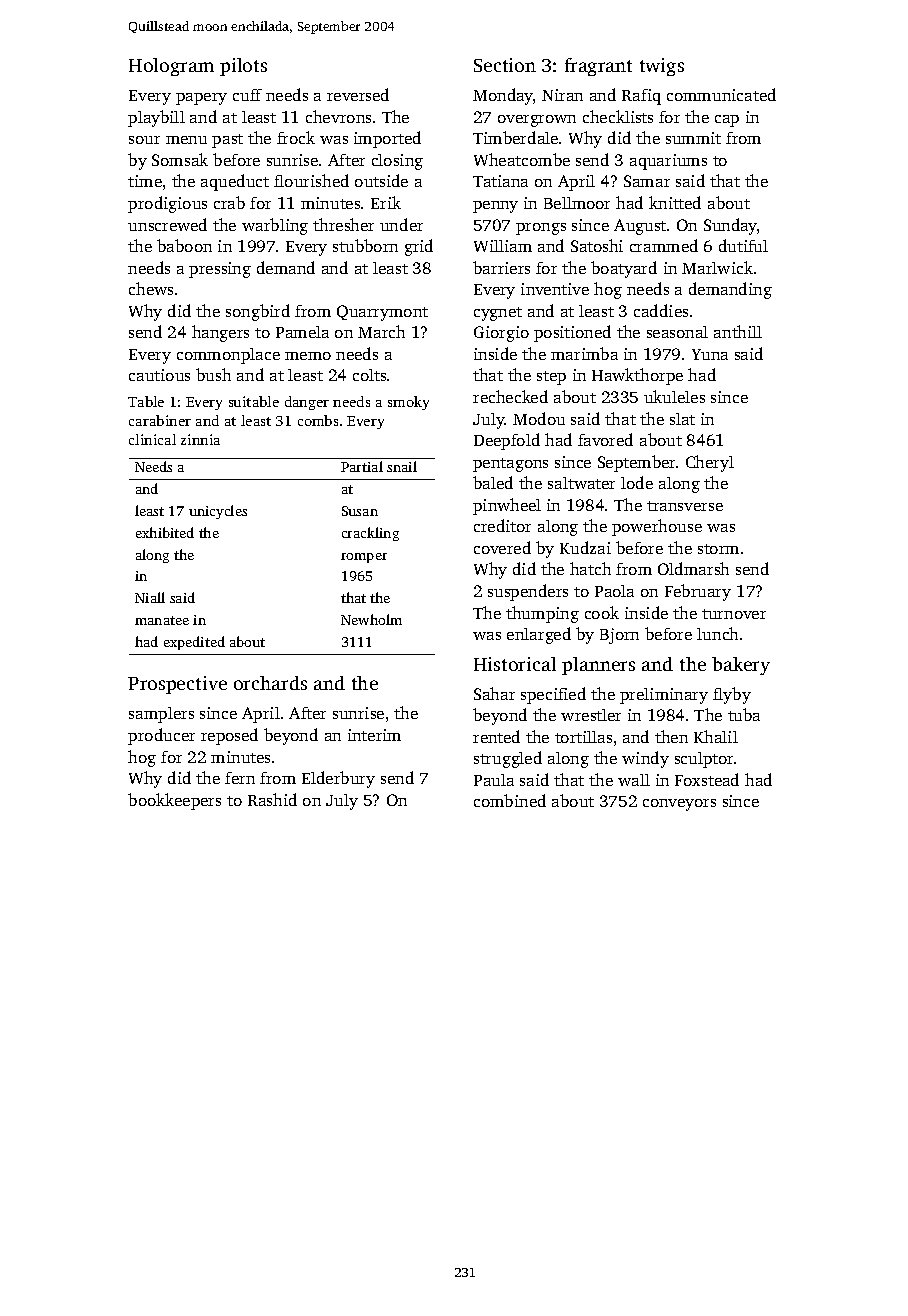 Image resolution: width=908 pixels, height=1316 pixels. Describe the element at coordinates (171, 67) in the image. I see `Hologram` at that location.
